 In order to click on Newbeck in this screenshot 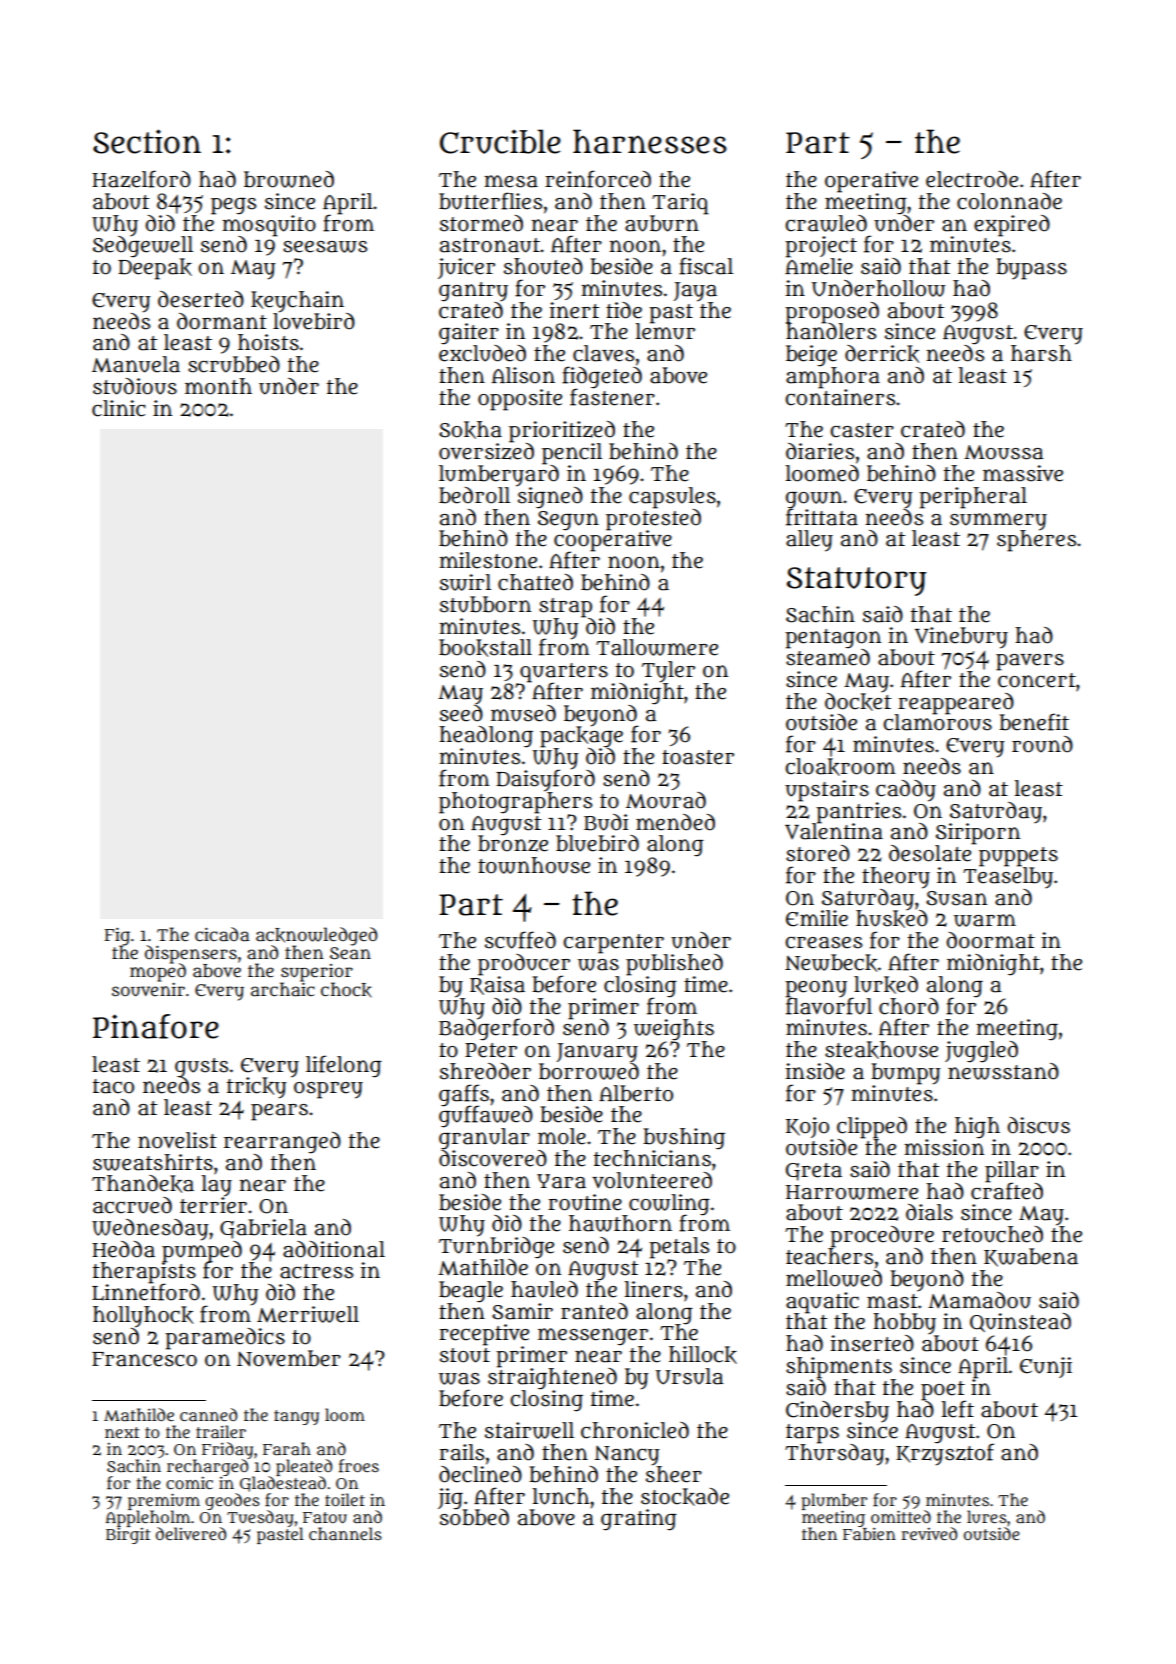, I will do `click(831, 963)`.
